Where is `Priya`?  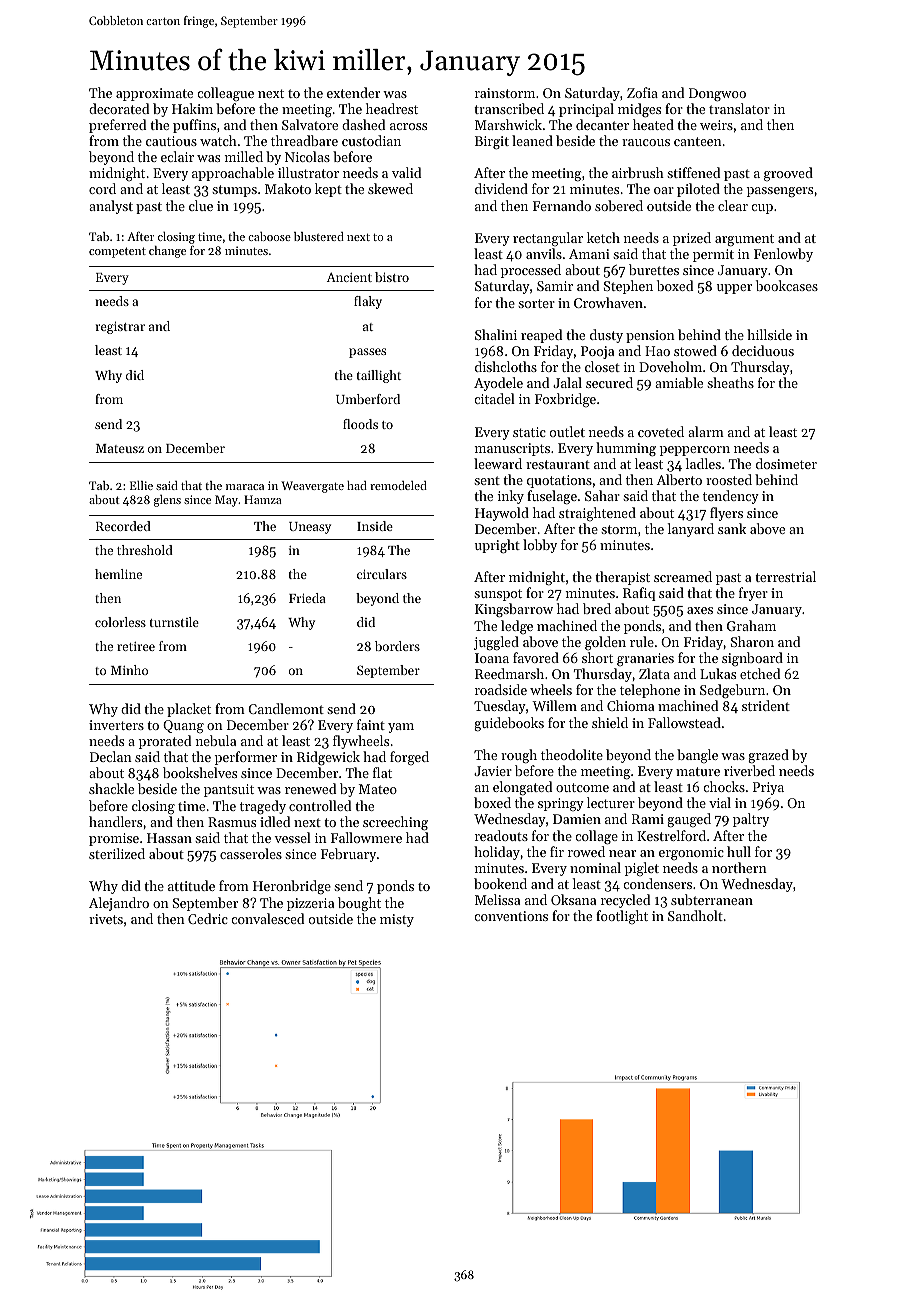 Priya is located at coordinates (768, 788).
